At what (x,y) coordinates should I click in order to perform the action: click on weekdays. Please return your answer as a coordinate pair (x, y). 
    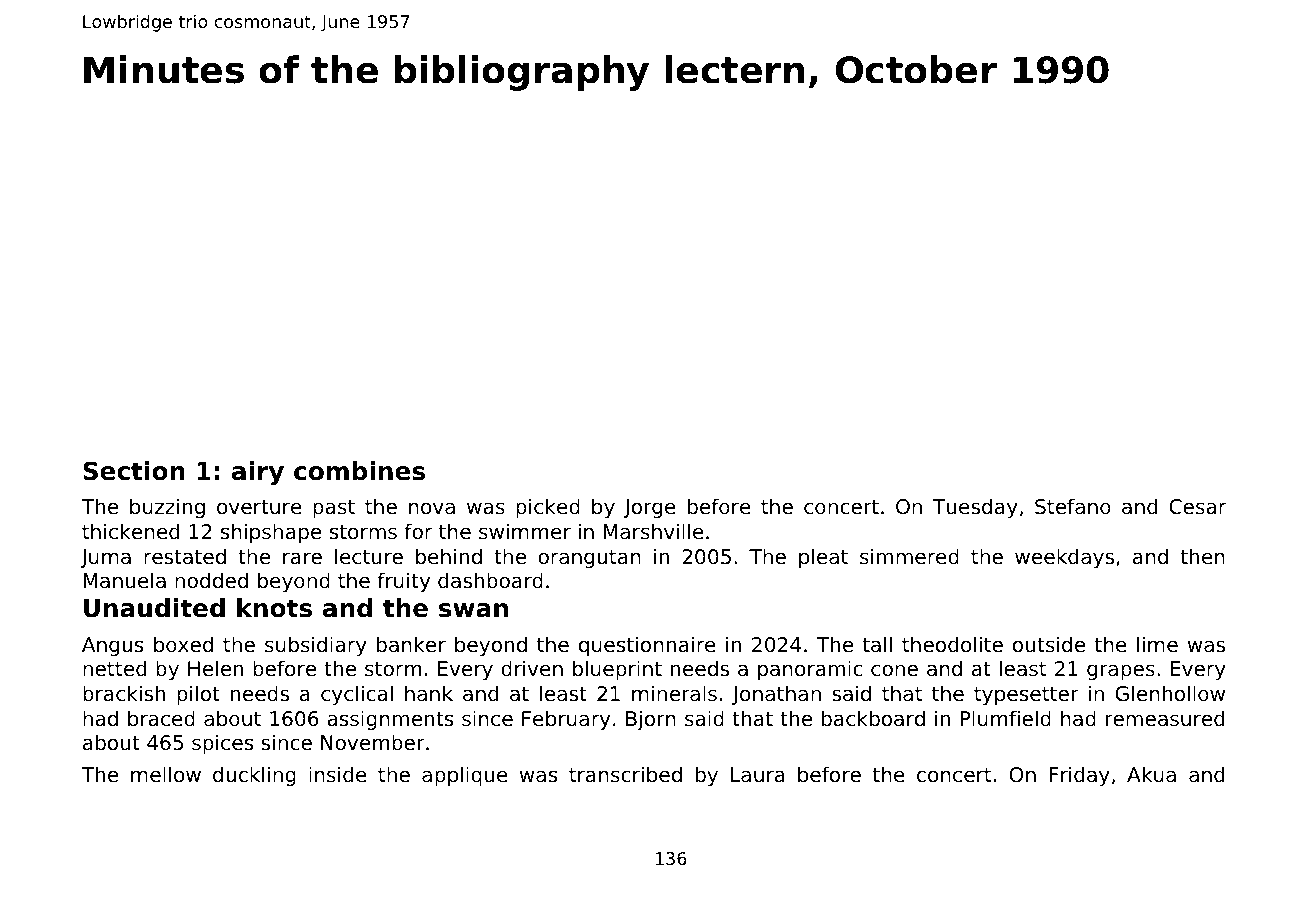
    Looking at the image, I should click on (1064, 558).
